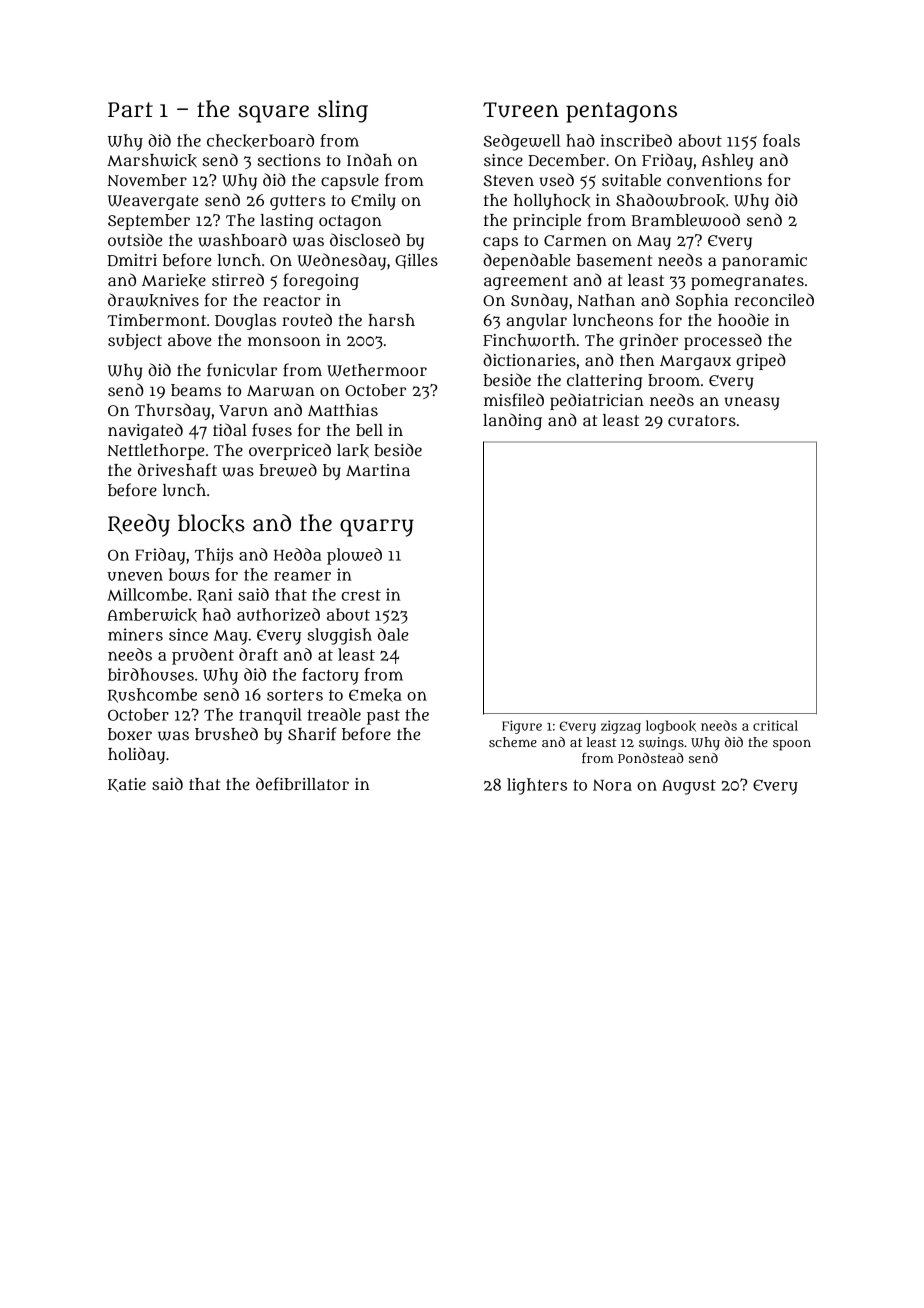 Image resolution: width=924 pixels, height=1308 pixels. What do you see at coordinates (297, 202) in the screenshot?
I see `gutters` at bounding box center [297, 202].
